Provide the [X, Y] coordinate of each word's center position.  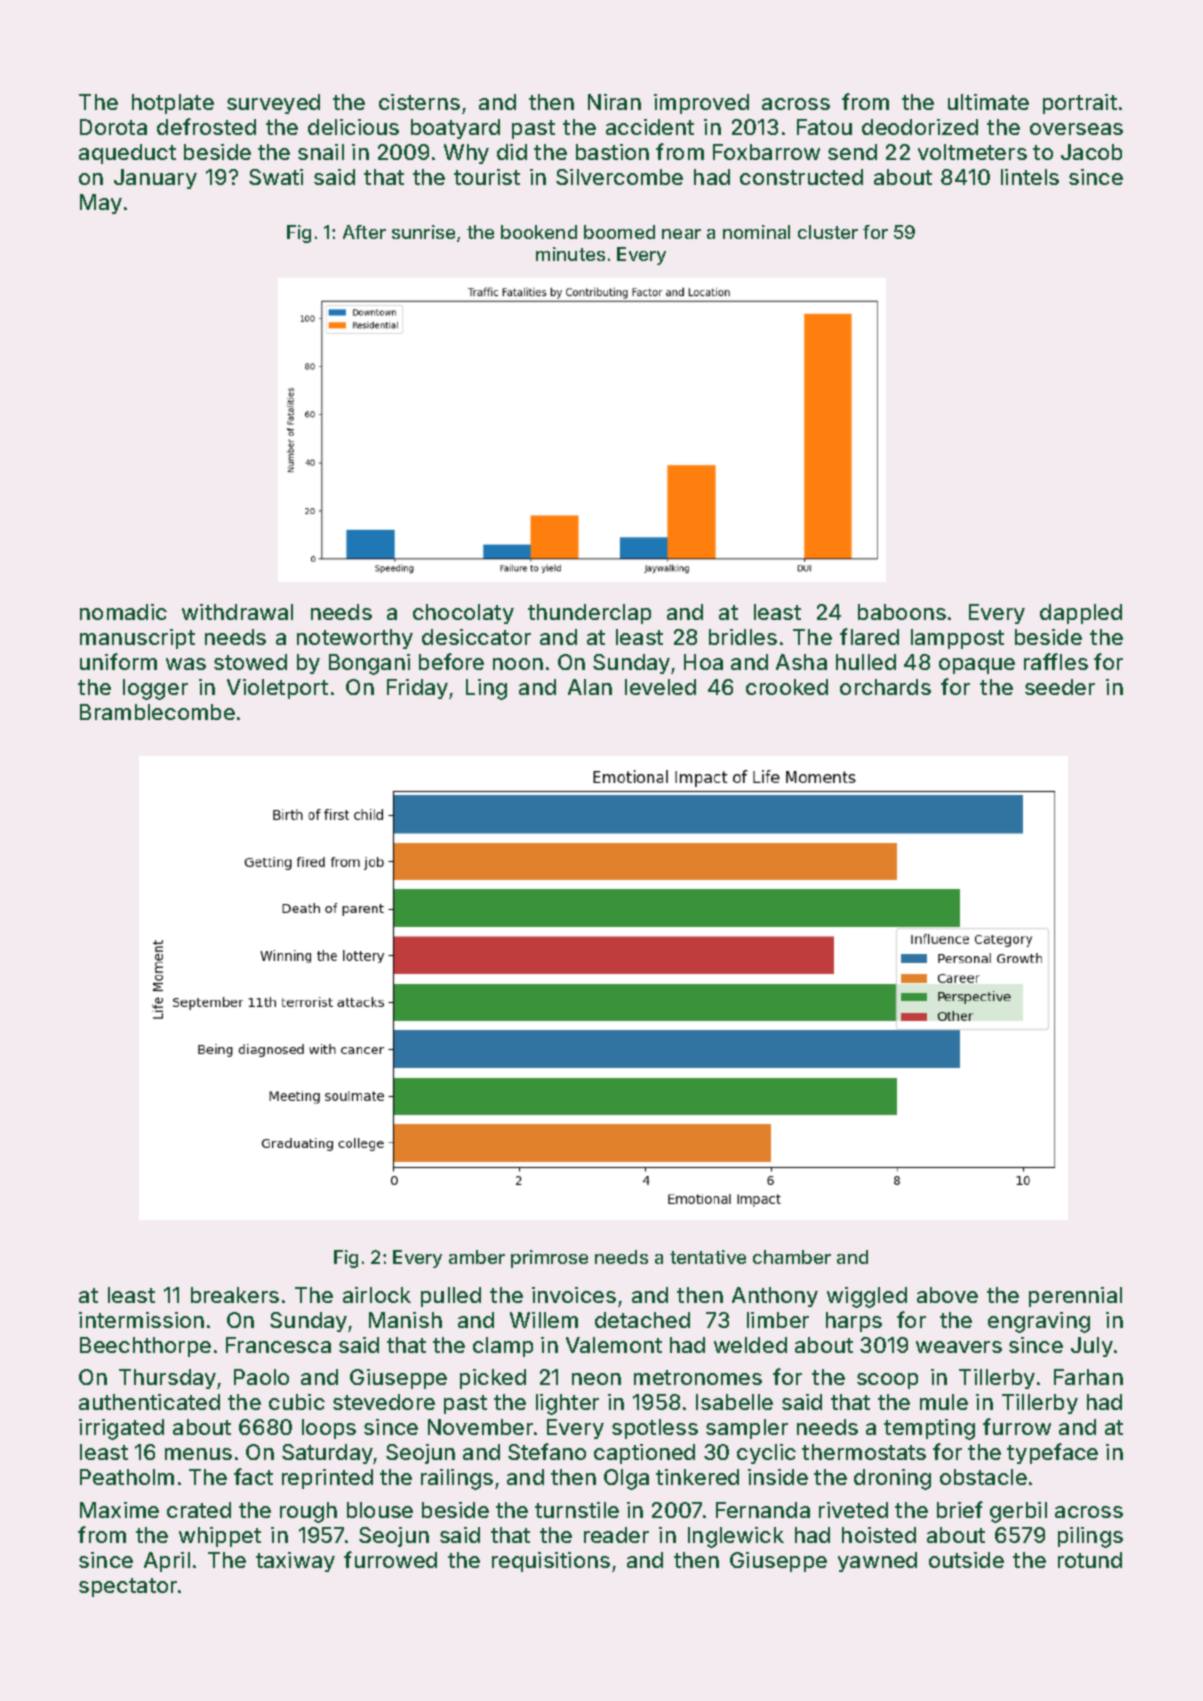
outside [966, 1560]
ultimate [988, 102]
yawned [877, 1562]
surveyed [273, 104]
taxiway [295, 1562]
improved [701, 104]
